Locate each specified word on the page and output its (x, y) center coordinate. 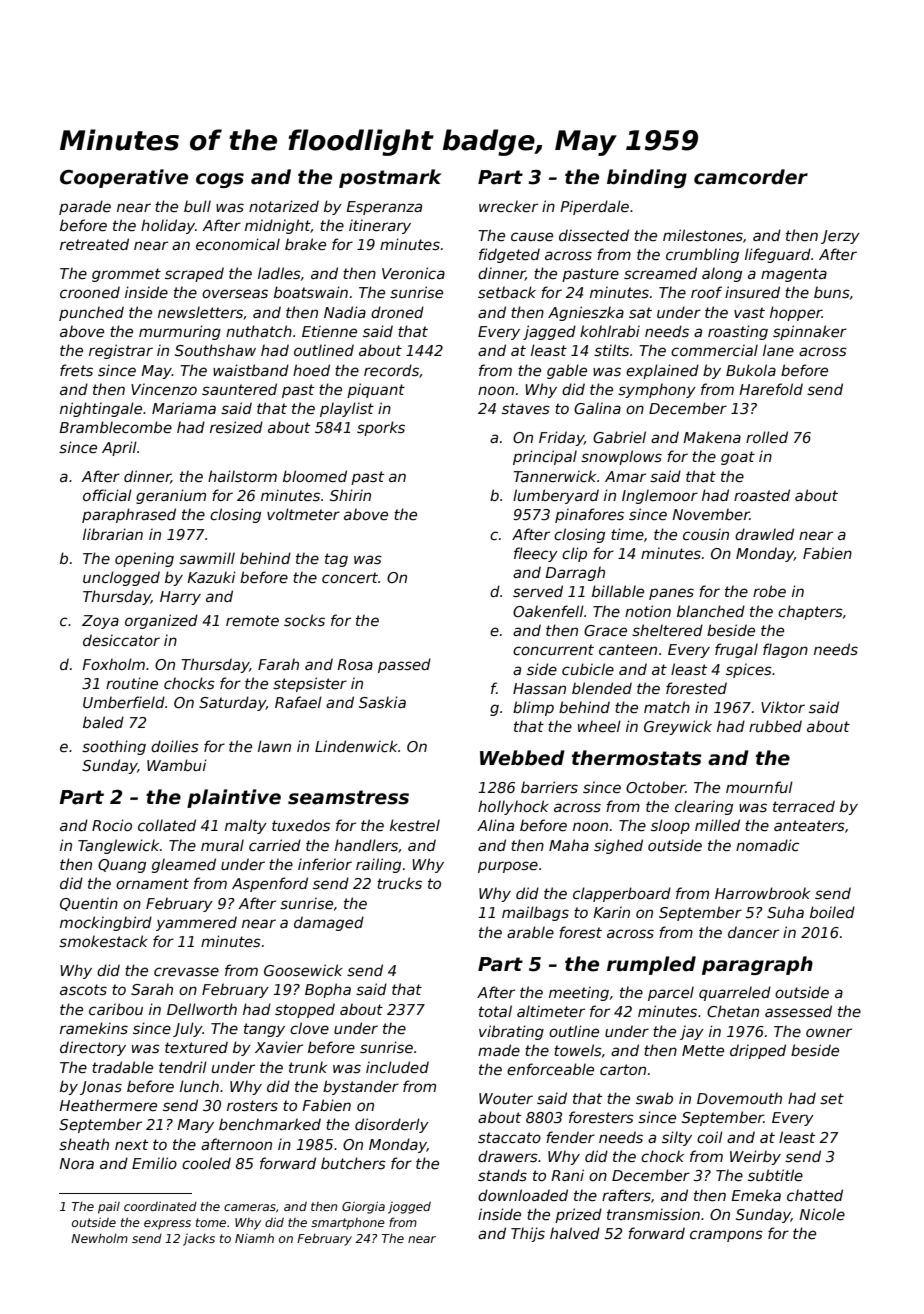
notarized (284, 206)
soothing (114, 747)
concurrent (553, 649)
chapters (810, 612)
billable (618, 591)
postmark (390, 178)
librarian (113, 534)
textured (196, 1047)
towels (578, 1050)
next (131, 1144)
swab (654, 1098)
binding (647, 178)
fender (570, 1137)
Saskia (382, 702)
